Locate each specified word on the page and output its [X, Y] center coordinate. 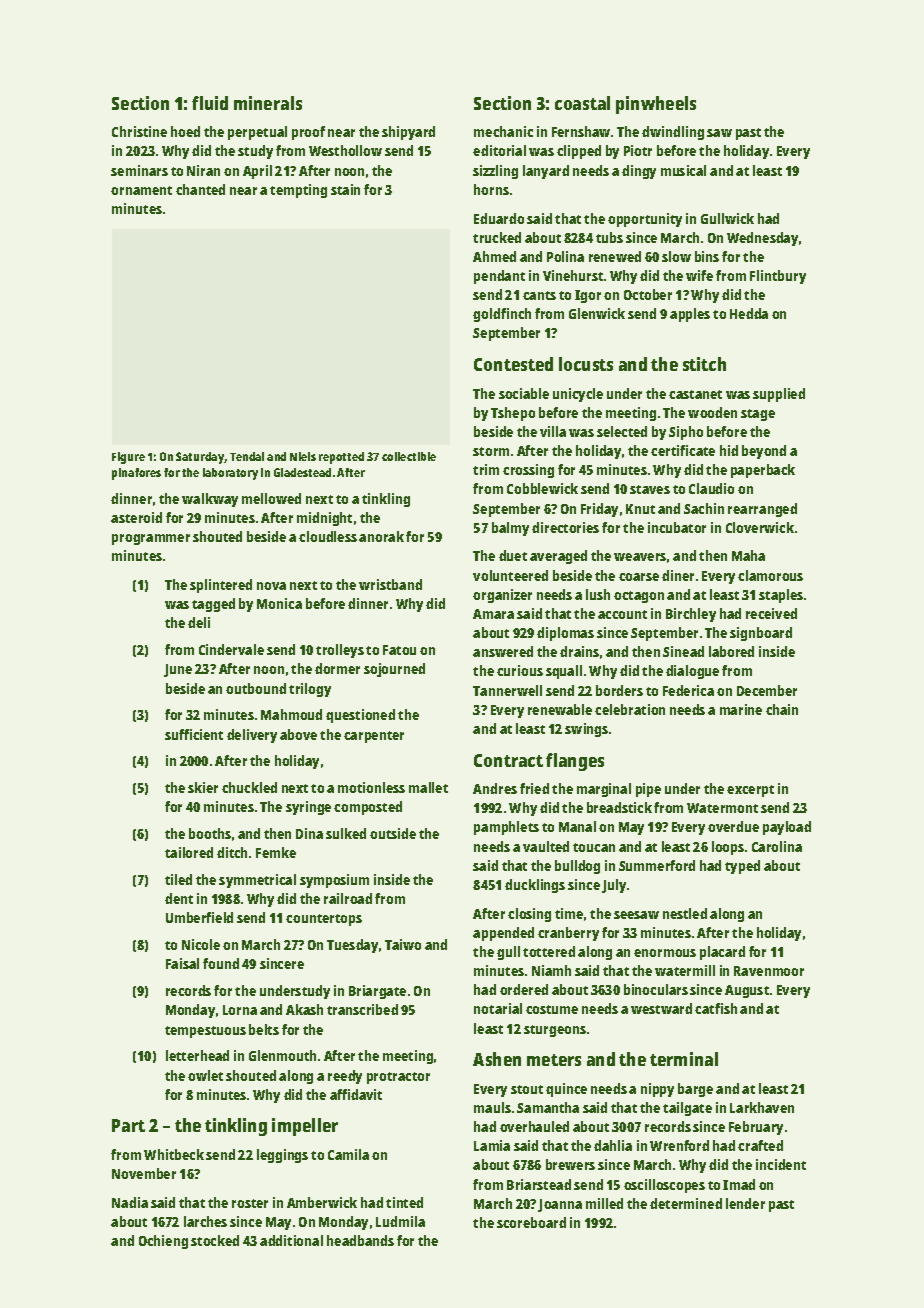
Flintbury [778, 277]
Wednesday [762, 239]
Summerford [657, 865]
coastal [582, 103]
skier [203, 787]
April [257, 172]
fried [534, 788]
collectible [409, 456]
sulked [346, 833]
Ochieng [163, 1242]
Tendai [247, 456]
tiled [178, 879]
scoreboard [531, 1222]
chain [782, 709]
